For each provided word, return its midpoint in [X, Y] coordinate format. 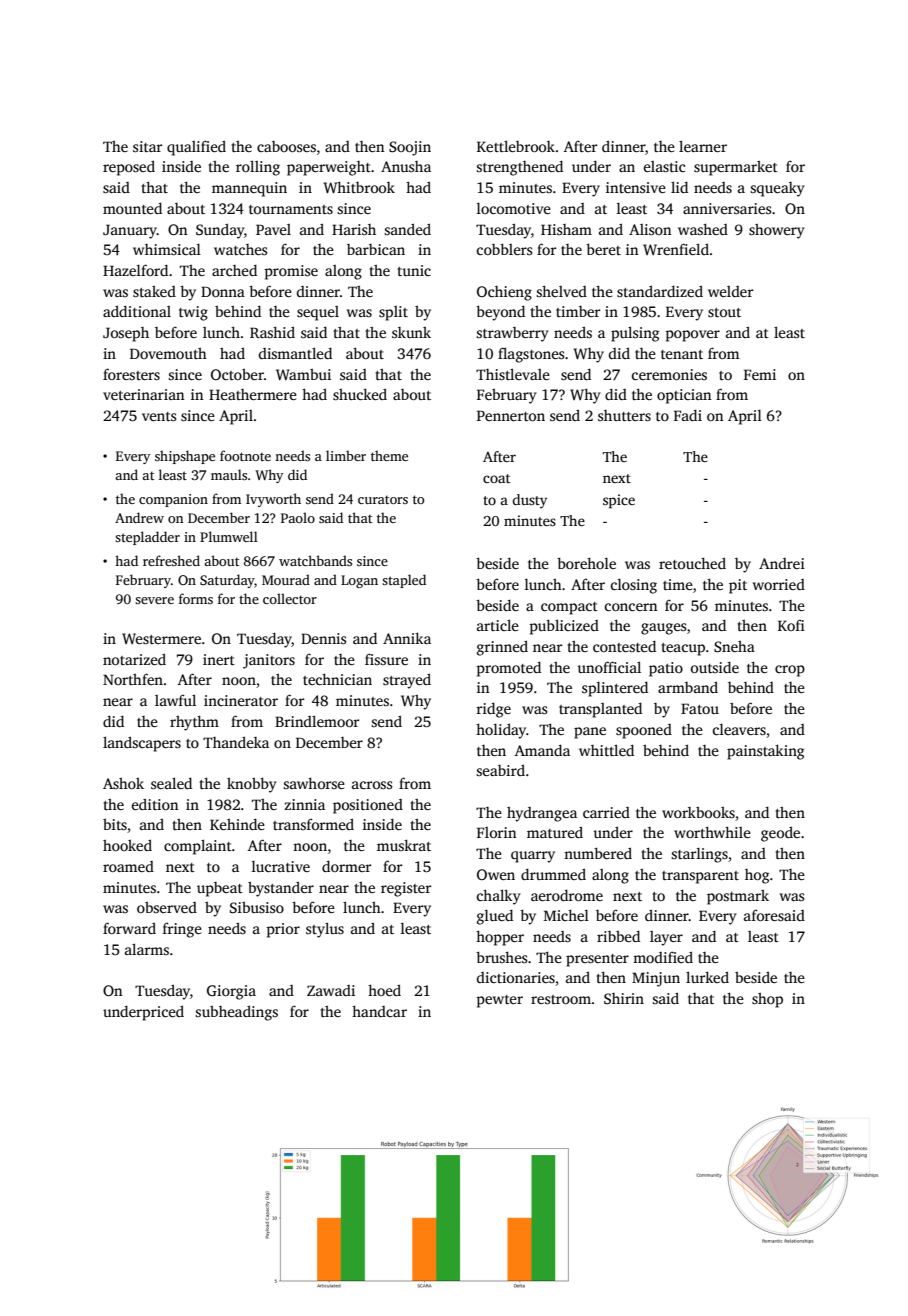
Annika [407, 638]
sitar [147, 146]
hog [757, 876]
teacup [683, 649]
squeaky [777, 189]
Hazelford [135, 270]
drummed [553, 874]
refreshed [171, 560]
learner [703, 146]
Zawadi [331, 990]
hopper [500, 938]
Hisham [566, 229]
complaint [198, 847]
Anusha [406, 166]
